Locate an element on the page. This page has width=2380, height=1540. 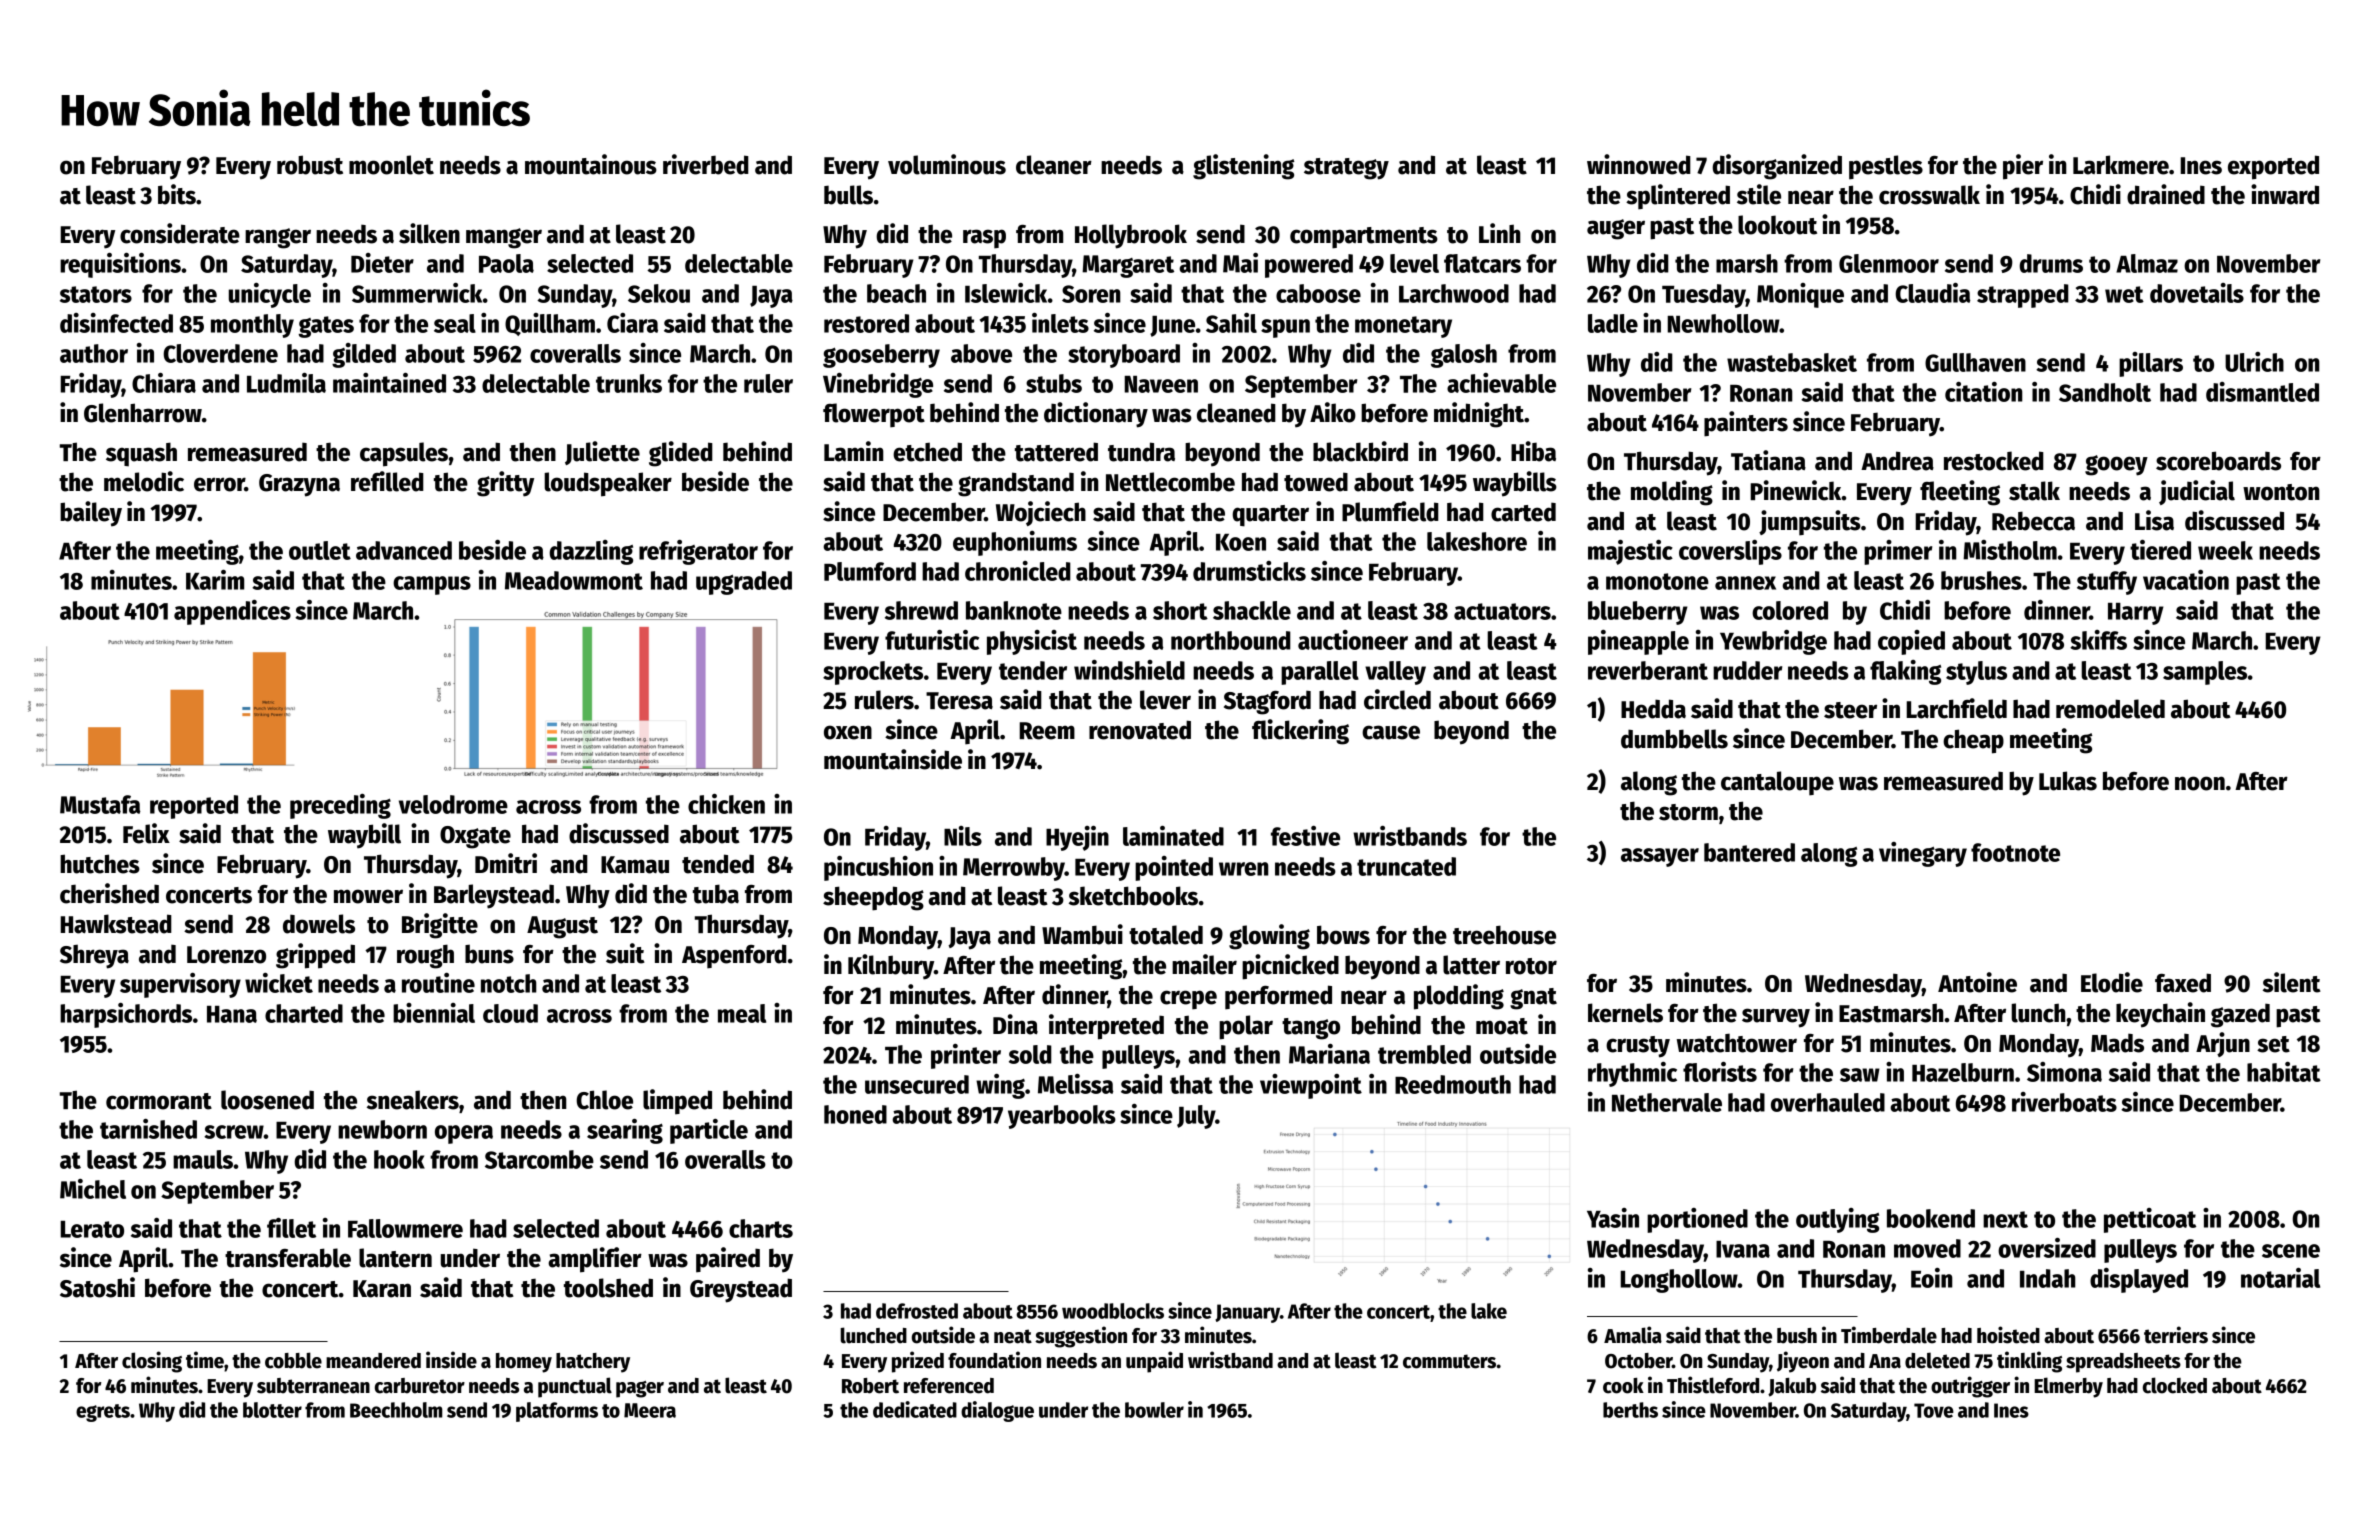
compartments is located at coordinates (1364, 238).
